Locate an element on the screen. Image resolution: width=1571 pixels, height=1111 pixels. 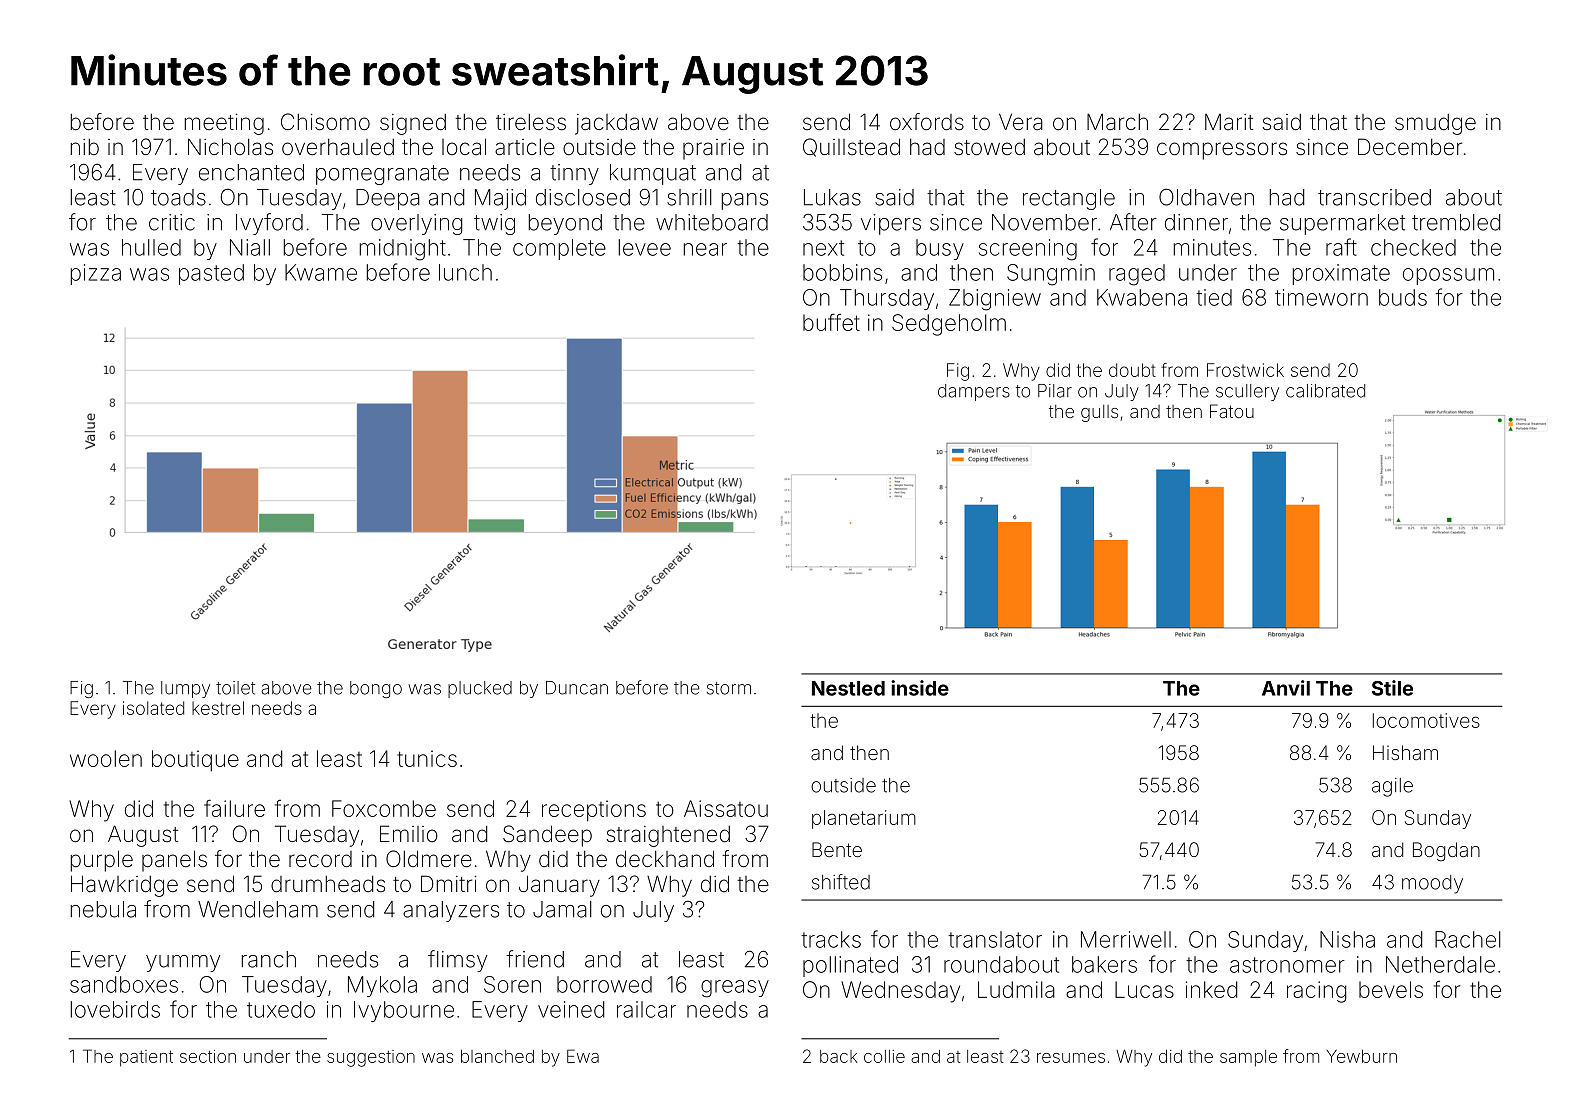
collie is located at coordinates (884, 1056).
